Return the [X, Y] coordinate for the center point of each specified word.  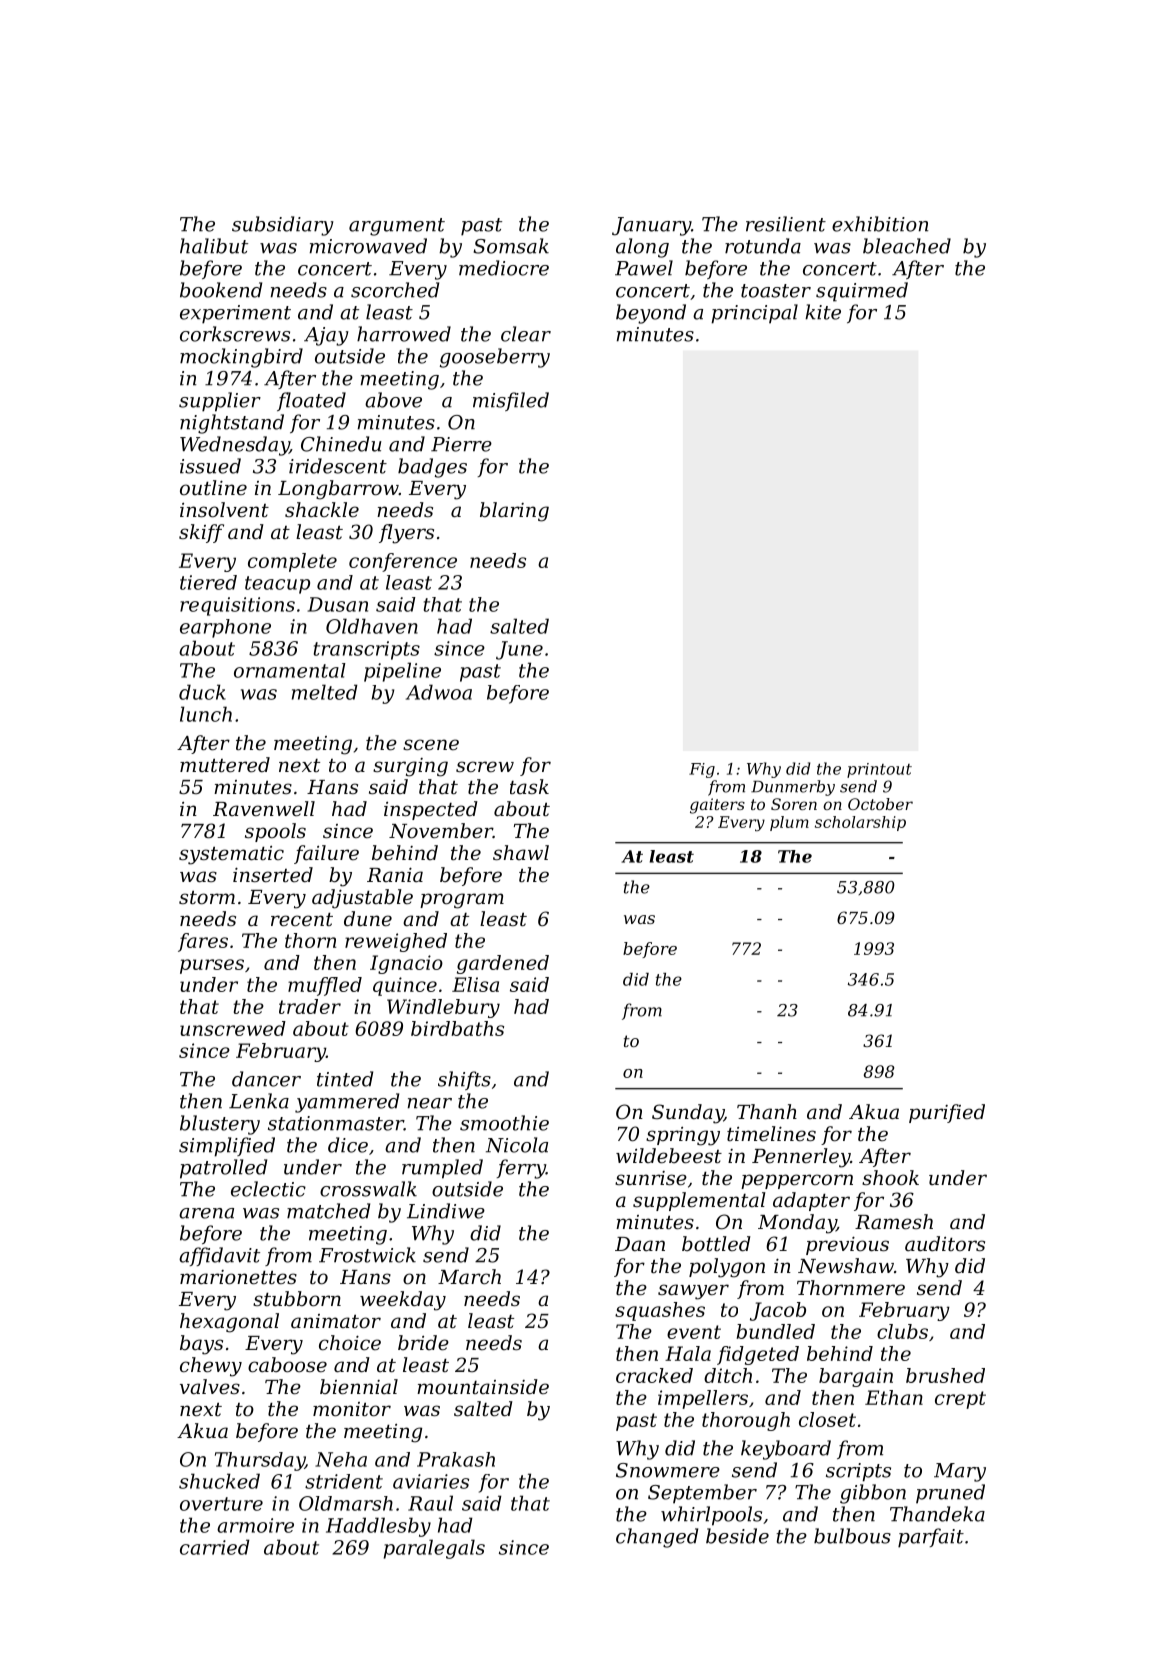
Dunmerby [793, 788]
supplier [220, 402]
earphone [225, 628]
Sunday [688, 1114]
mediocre [504, 268]
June [519, 650]
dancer [266, 1079]
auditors [945, 1244]
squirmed [862, 292]
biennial [359, 1387]
